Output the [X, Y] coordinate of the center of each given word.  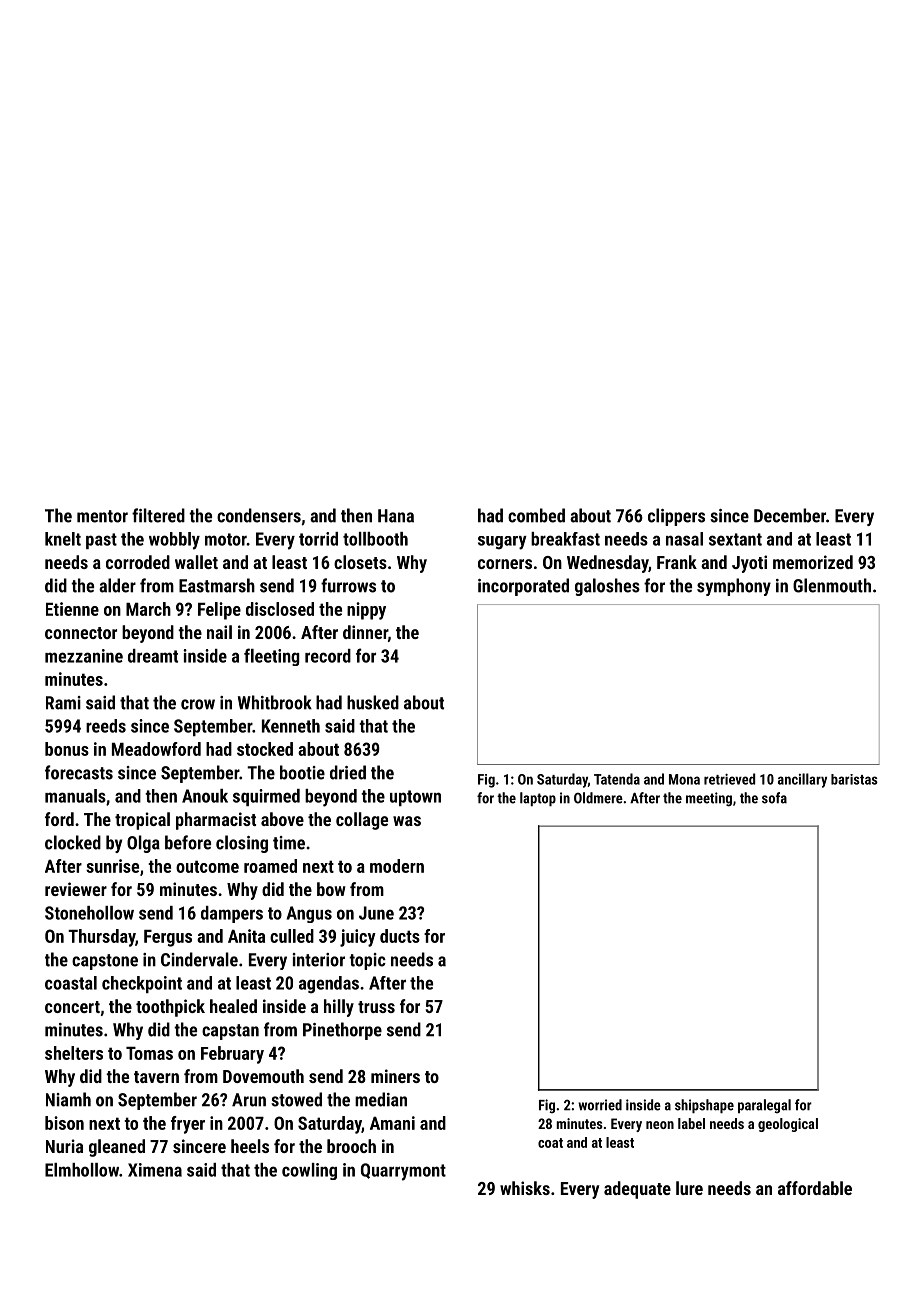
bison [64, 1123]
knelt [63, 539]
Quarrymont [403, 1172]
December [790, 515]
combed [536, 515]
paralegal [764, 1106]
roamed [270, 866]
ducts [400, 936]
